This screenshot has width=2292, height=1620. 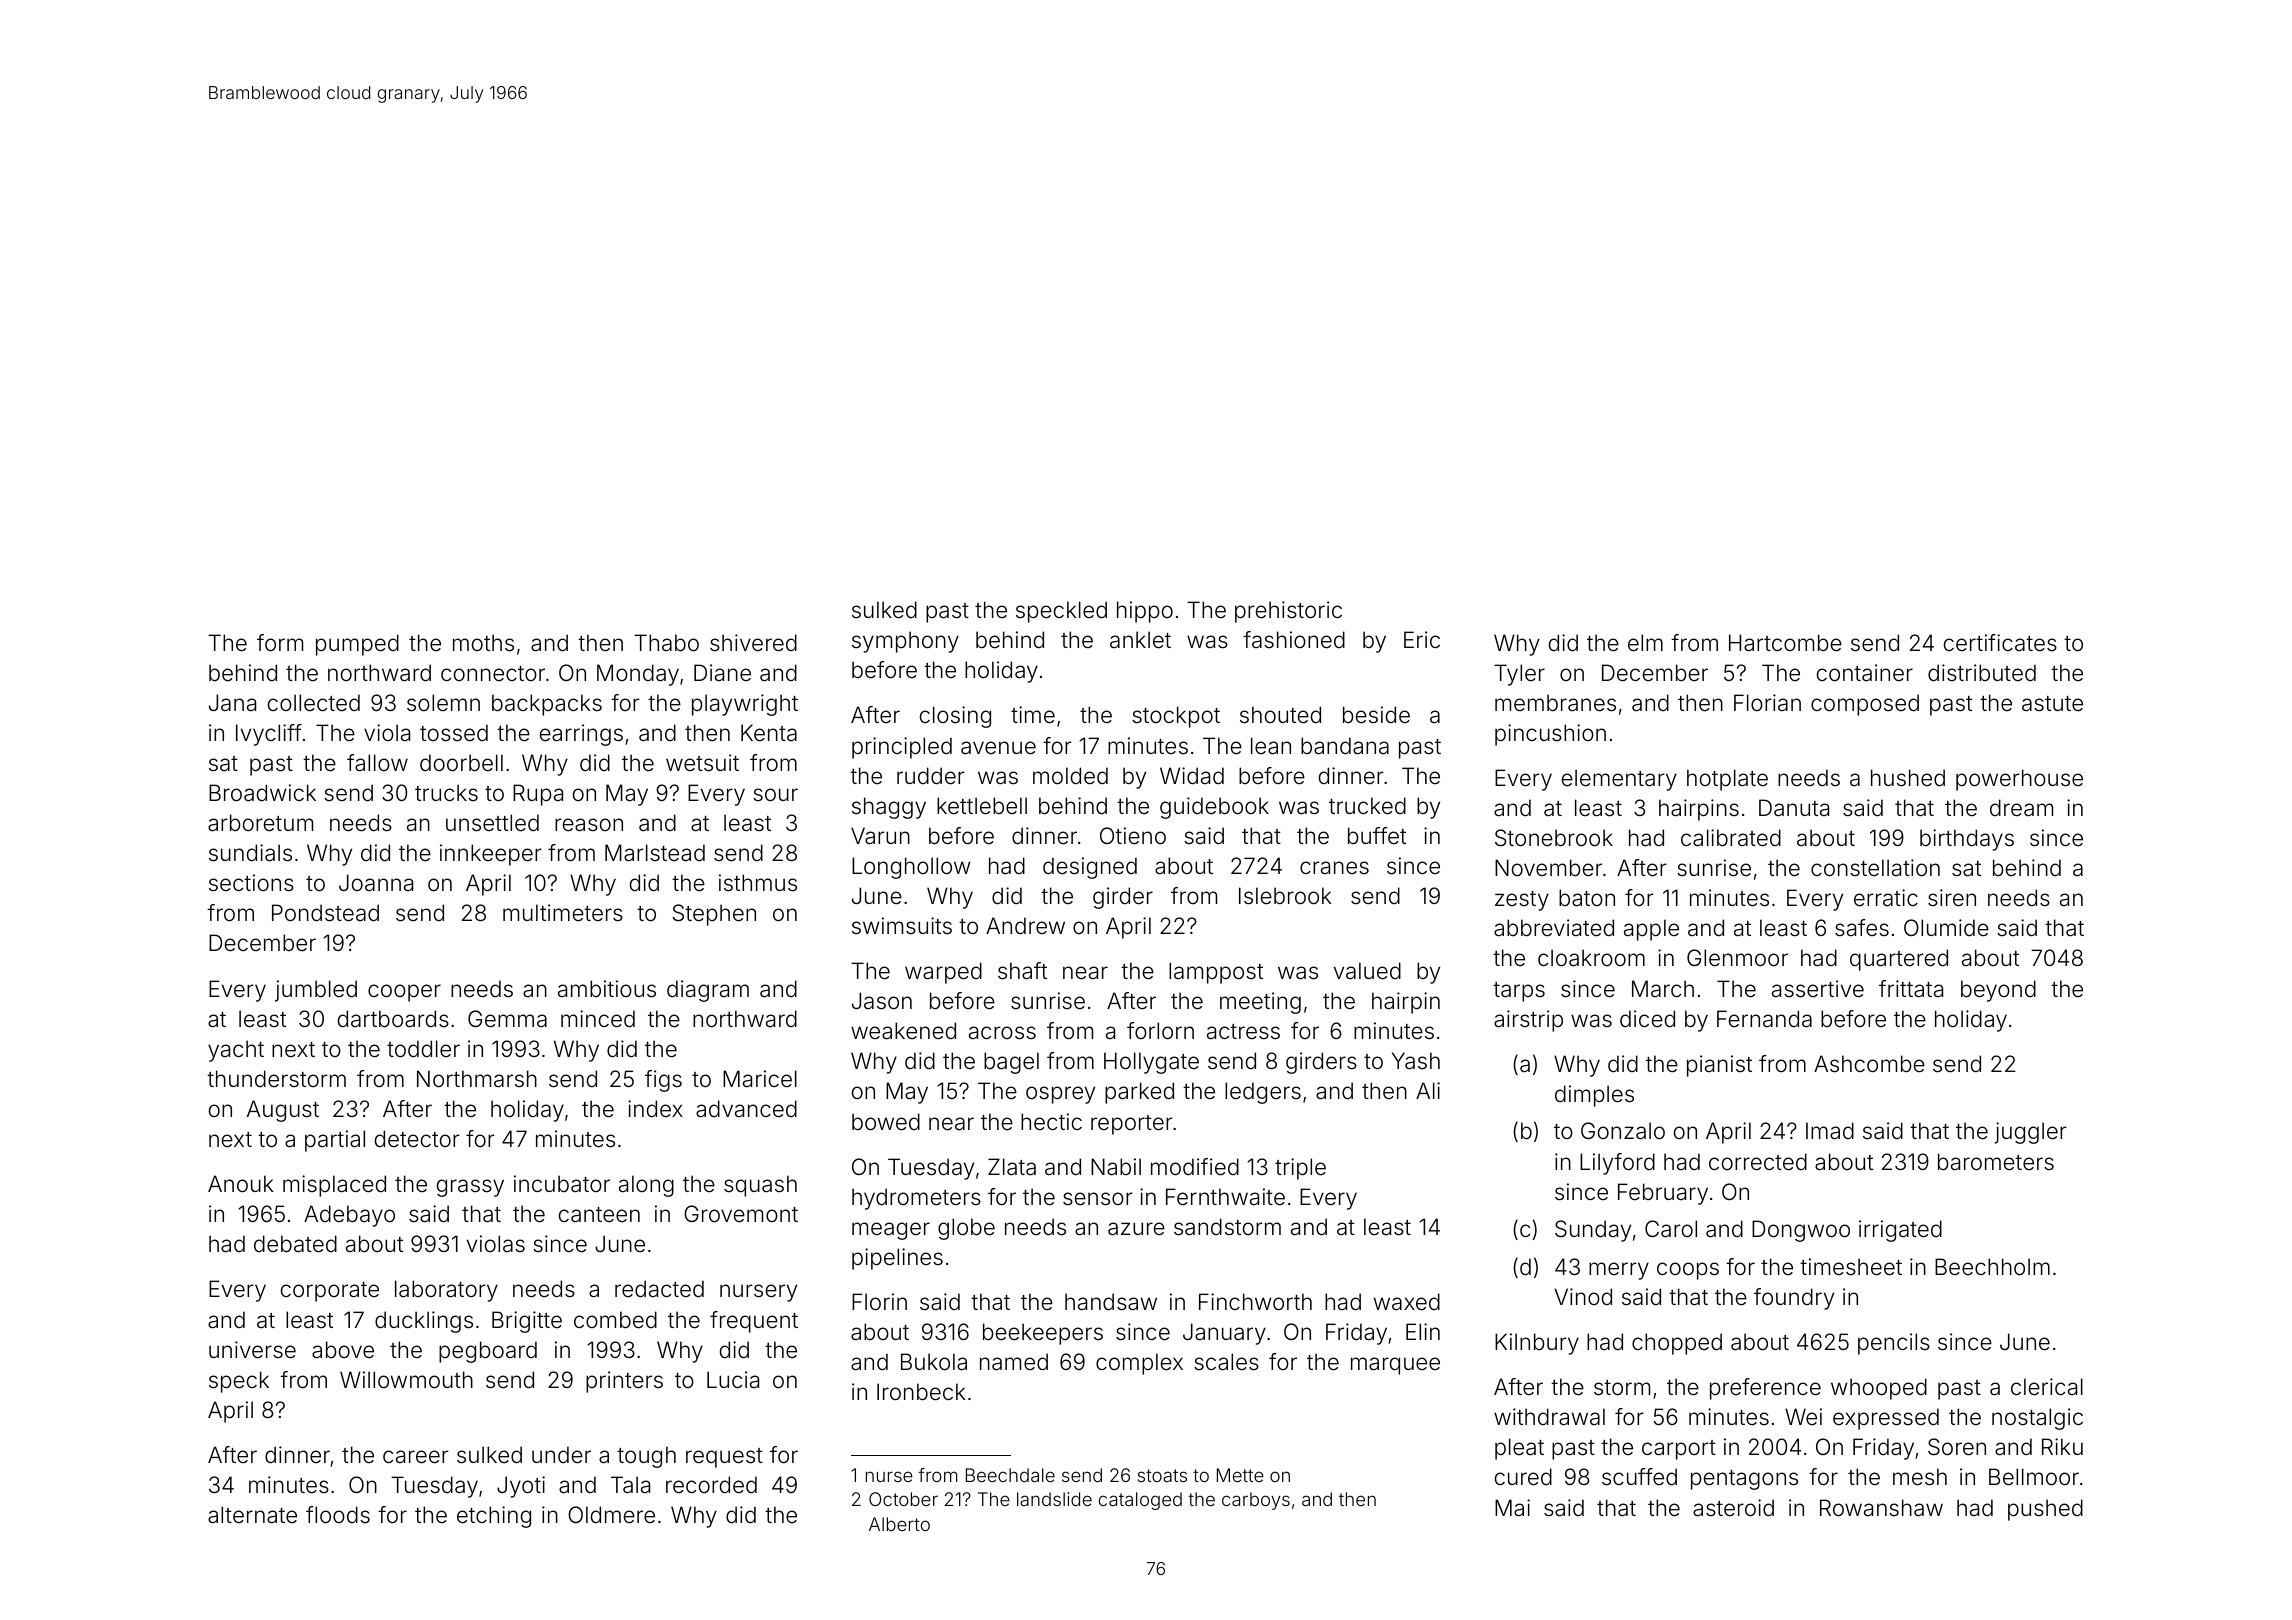 I want to click on triple, so click(x=1300, y=1169).
